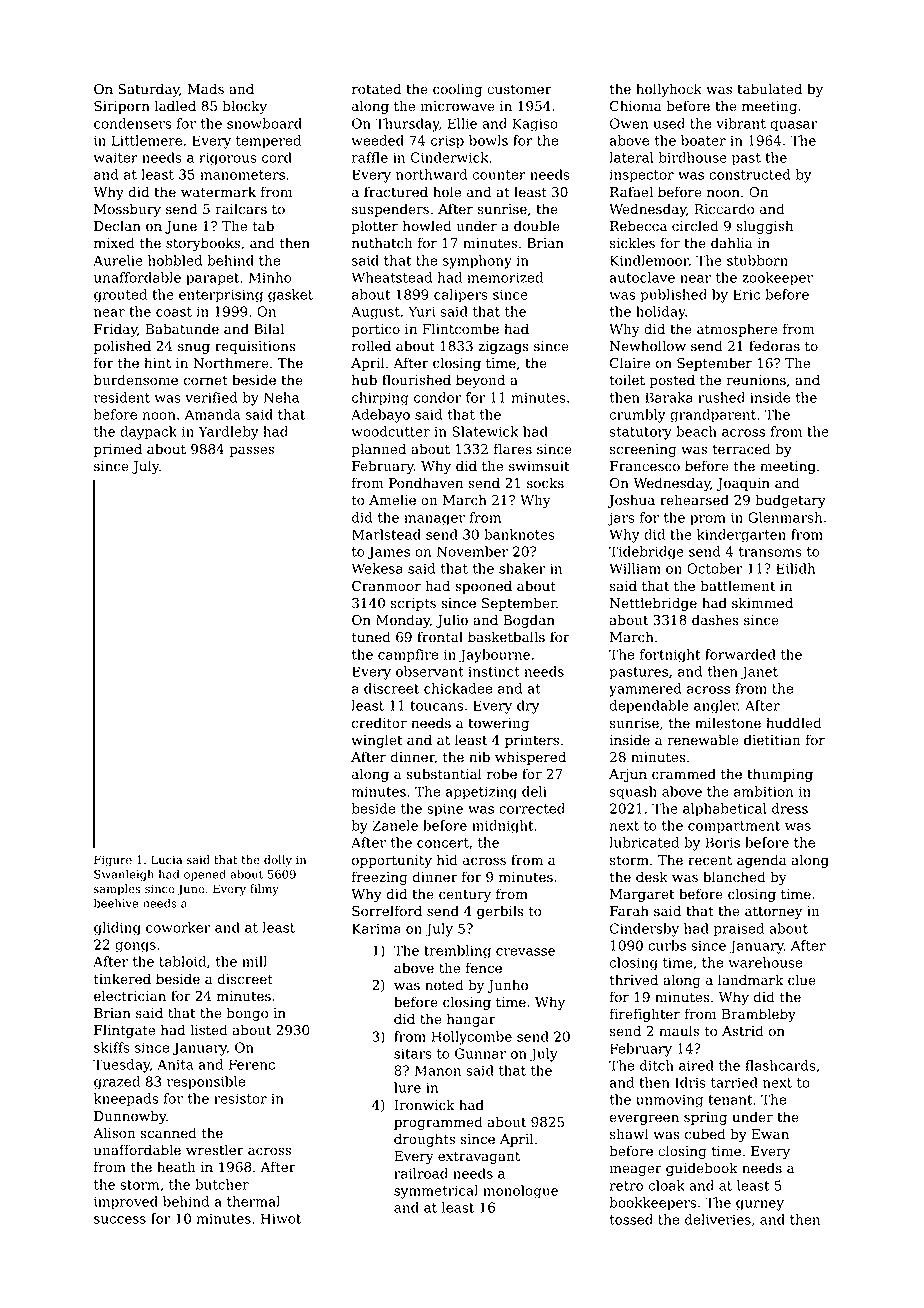 This screenshot has width=924, height=1308. I want to click on Mossbury, so click(127, 210).
